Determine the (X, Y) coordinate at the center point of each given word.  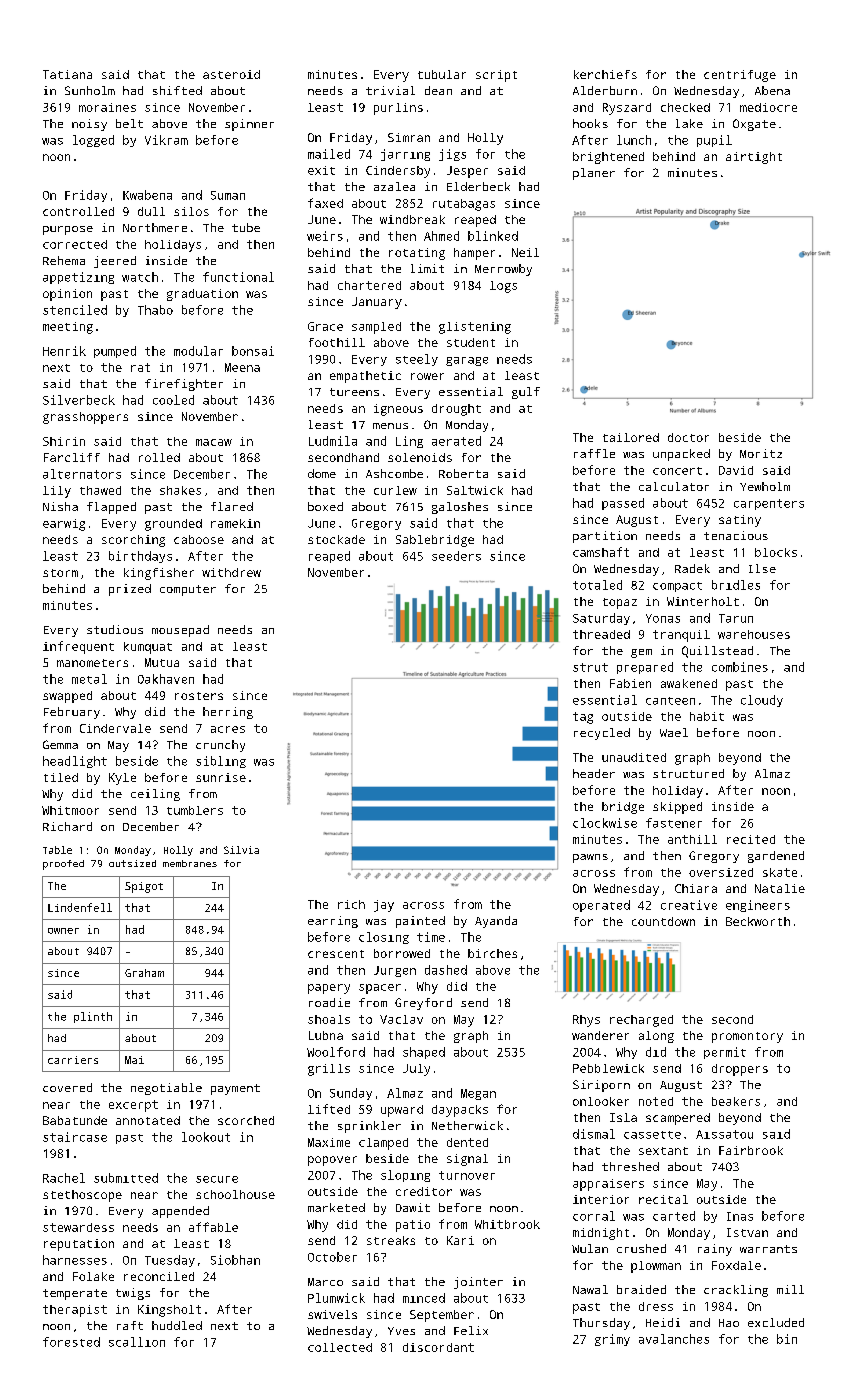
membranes (190, 863)
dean (438, 90)
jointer (478, 1283)
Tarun (736, 618)
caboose (199, 539)
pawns (590, 858)
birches (492, 953)
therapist (75, 1311)
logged (93, 141)
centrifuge (740, 76)
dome (322, 473)
